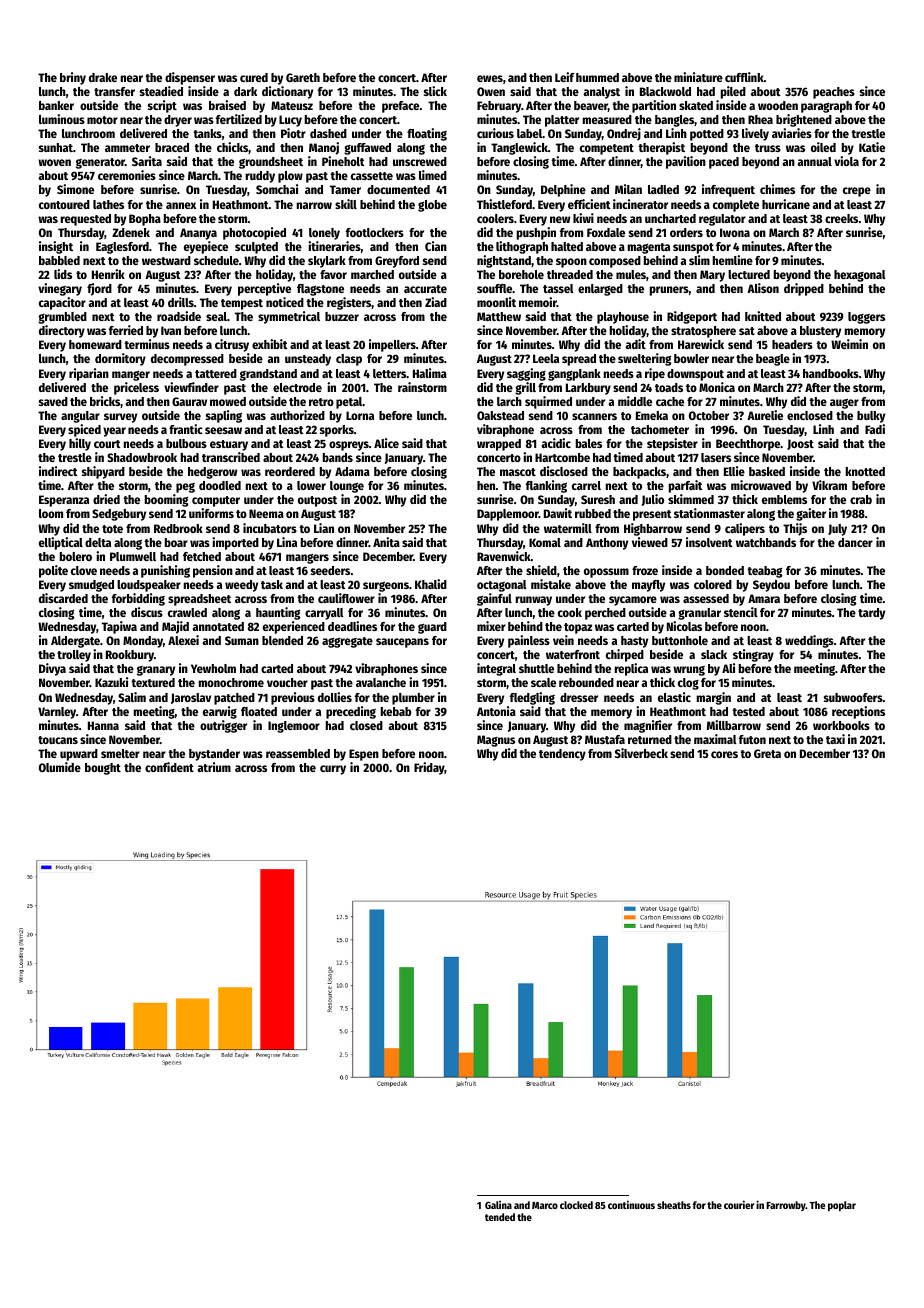  What do you see at coordinates (169, 767) in the image?
I see `confident` at bounding box center [169, 767].
